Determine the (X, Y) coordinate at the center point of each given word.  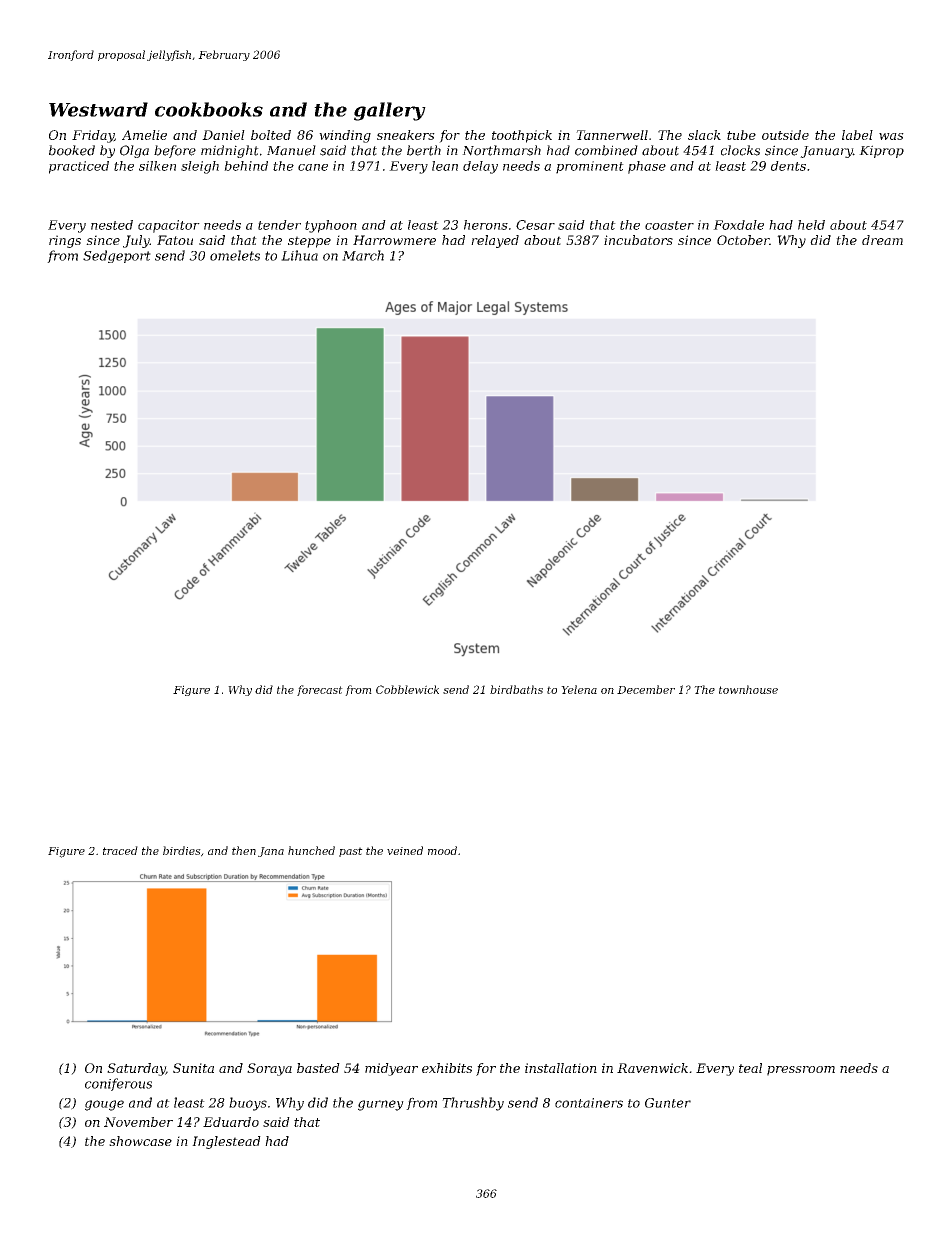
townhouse (748, 689)
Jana (271, 852)
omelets (235, 255)
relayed (495, 241)
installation (561, 1068)
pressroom (801, 1071)
